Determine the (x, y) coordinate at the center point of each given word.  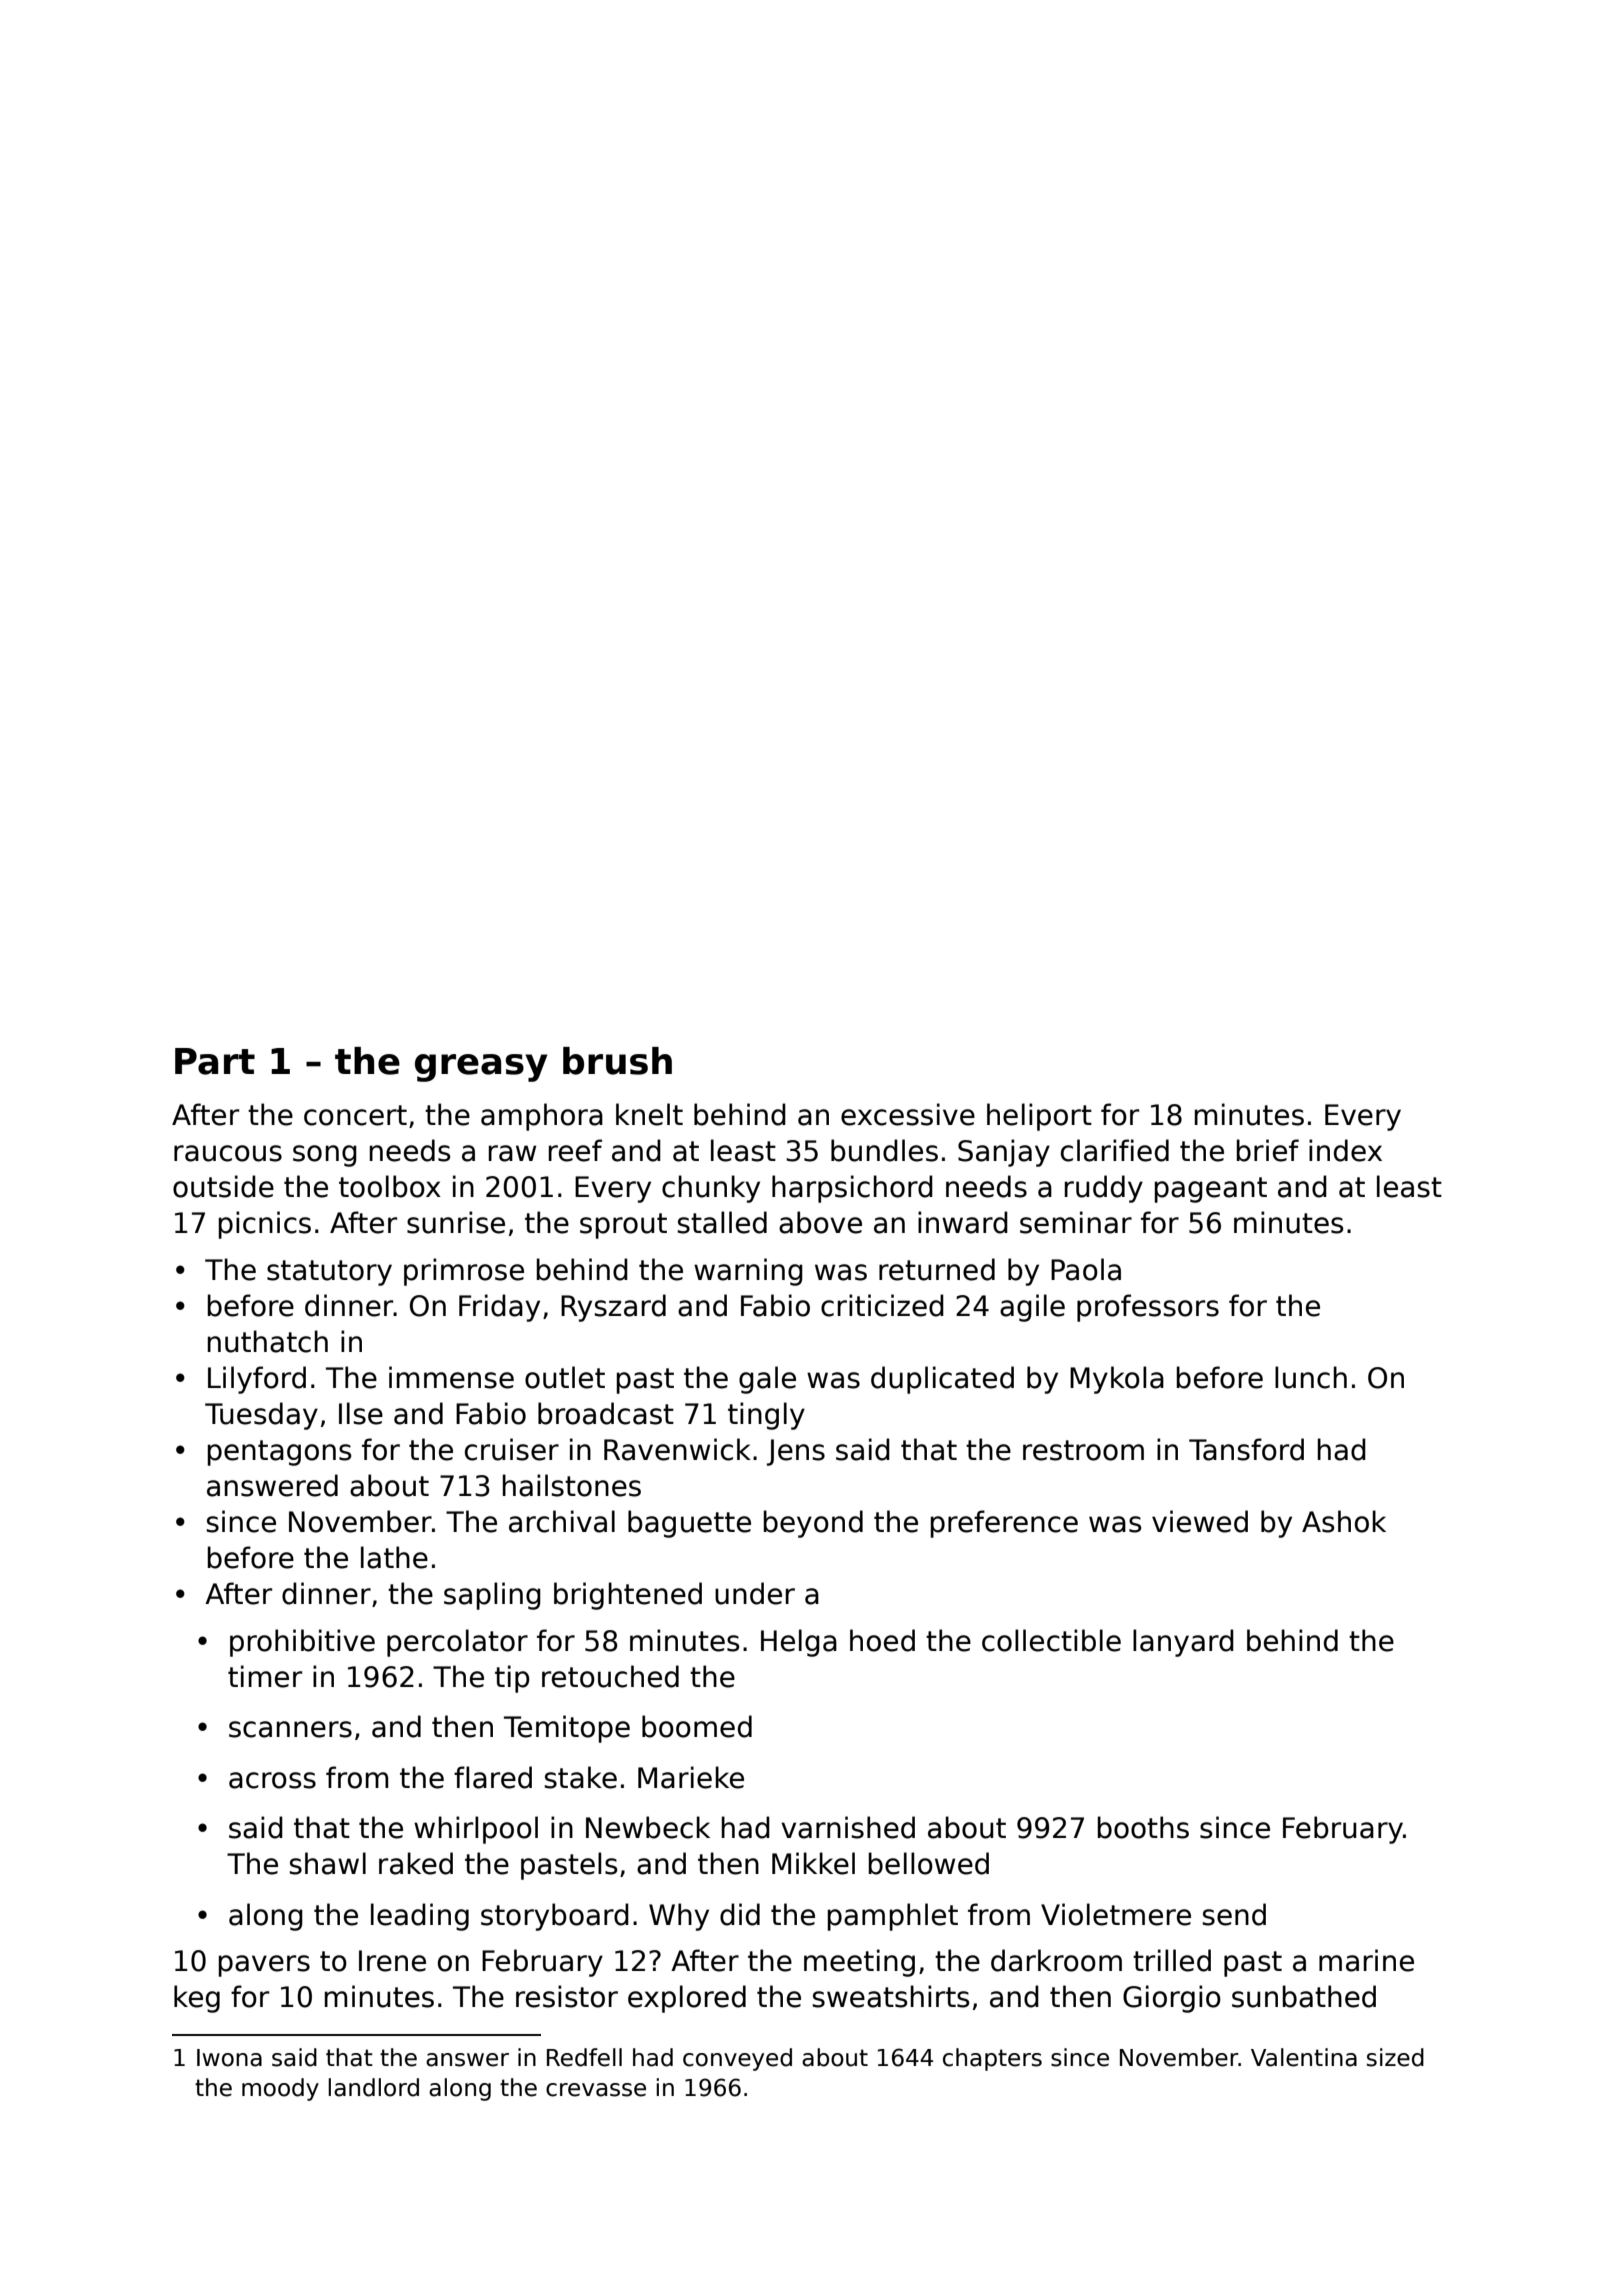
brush (617, 1061)
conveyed (737, 2059)
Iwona (229, 2058)
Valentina (1304, 2057)
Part (215, 1061)
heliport (1039, 1117)
